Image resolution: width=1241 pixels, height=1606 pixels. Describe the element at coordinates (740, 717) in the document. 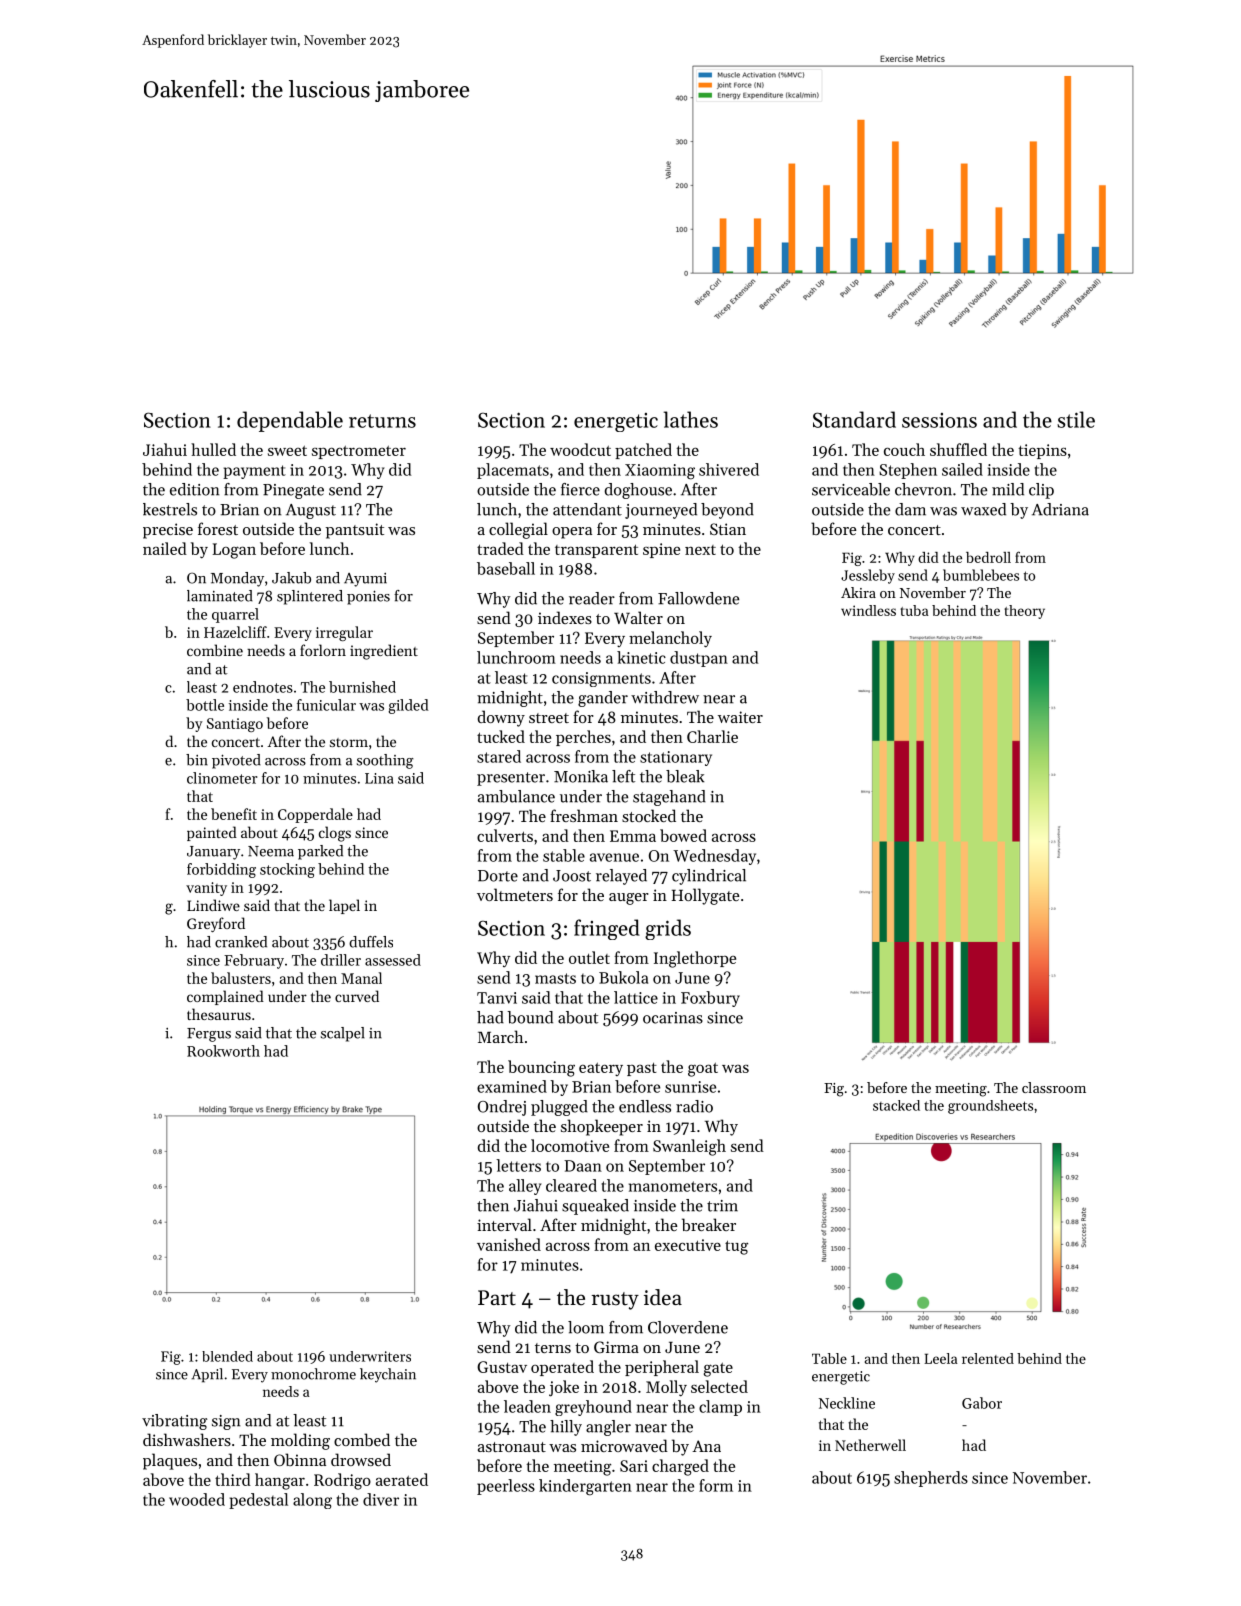

I see `waiter` at that location.
